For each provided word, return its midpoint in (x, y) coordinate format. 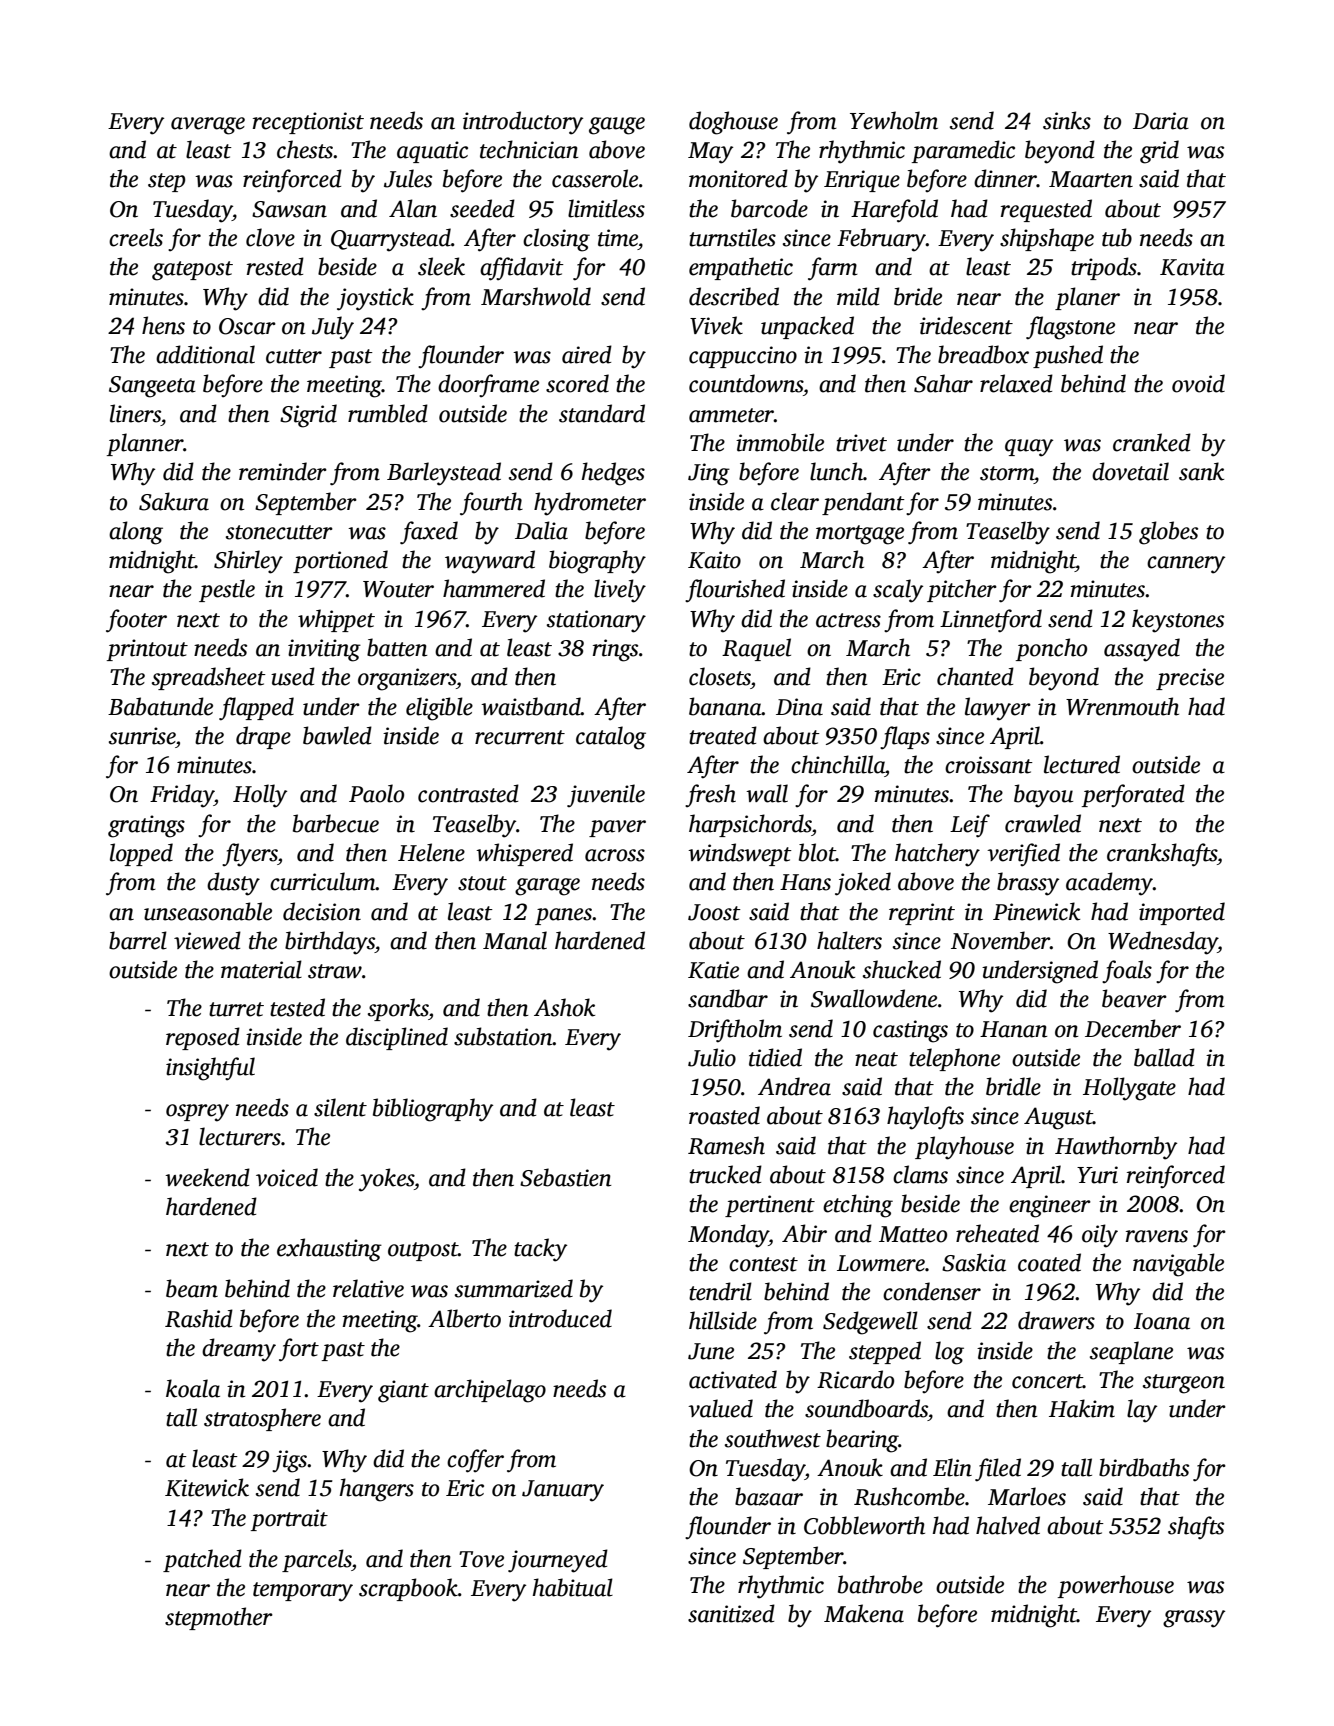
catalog (611, 738)
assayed (1142, 650)
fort (299, 1350)
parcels (317, 1560)
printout (147, 650)
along (136, 533)
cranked (1152, 442)
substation (503, 1036)
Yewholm (894, 120)
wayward (490, 562)
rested (275, 266)
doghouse (733, 123)
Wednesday (1163, 943)
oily (1100, 1236)
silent (340, 1107)
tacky (540, 1250)
